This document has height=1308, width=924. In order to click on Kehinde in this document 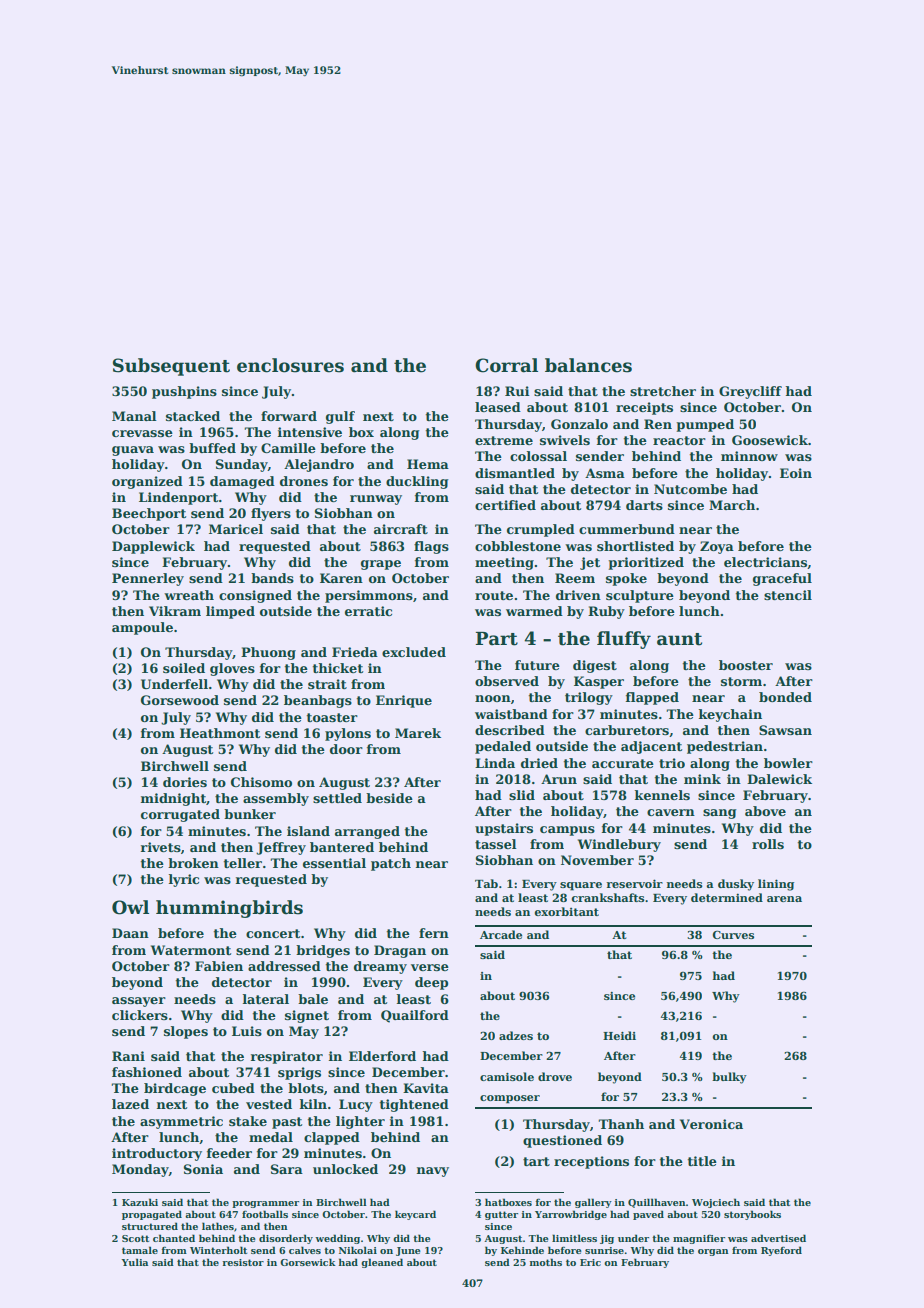, I will do `click(522, 1250)`.
